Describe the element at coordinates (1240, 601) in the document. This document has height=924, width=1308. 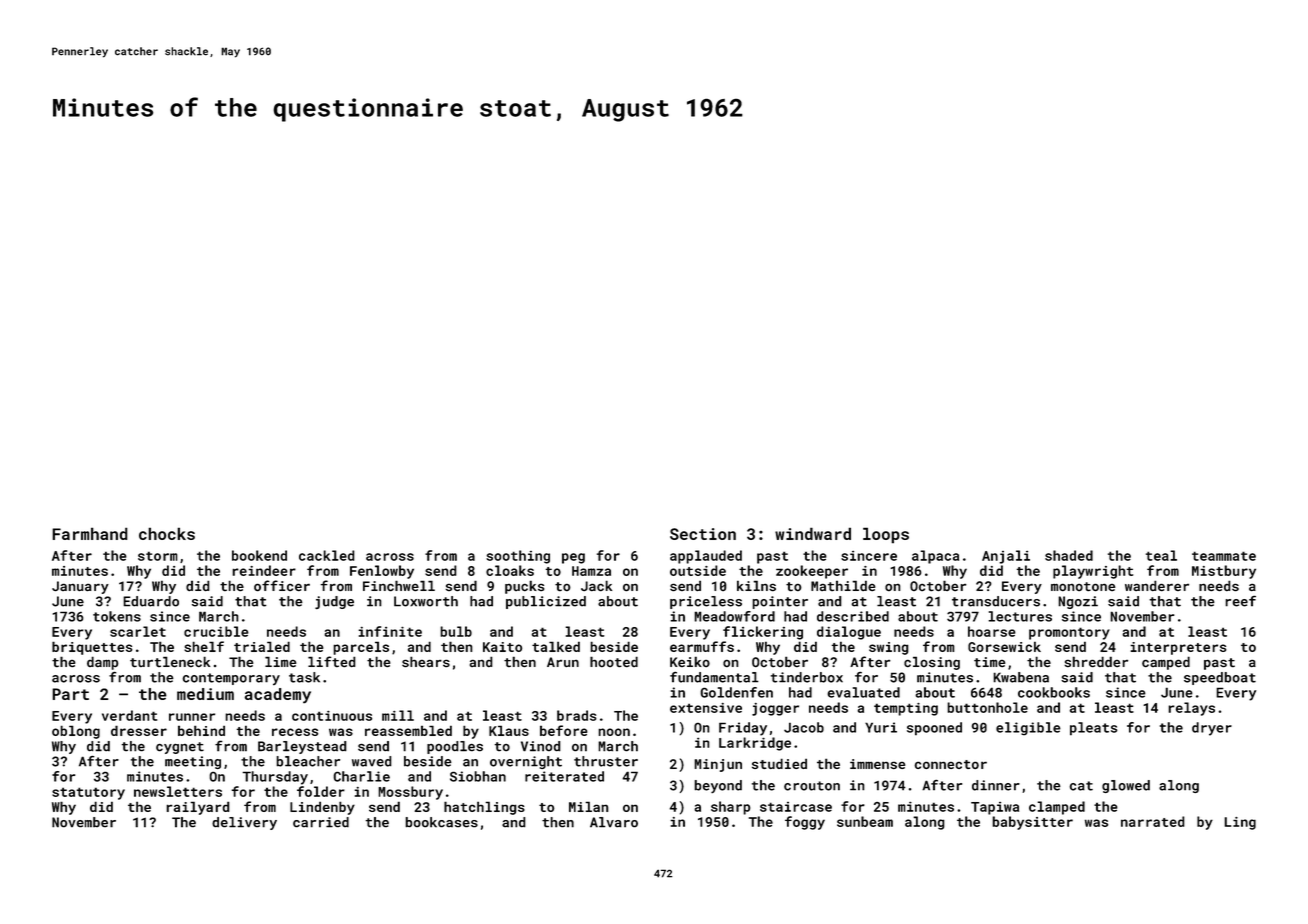
I see `reef` at that location.
